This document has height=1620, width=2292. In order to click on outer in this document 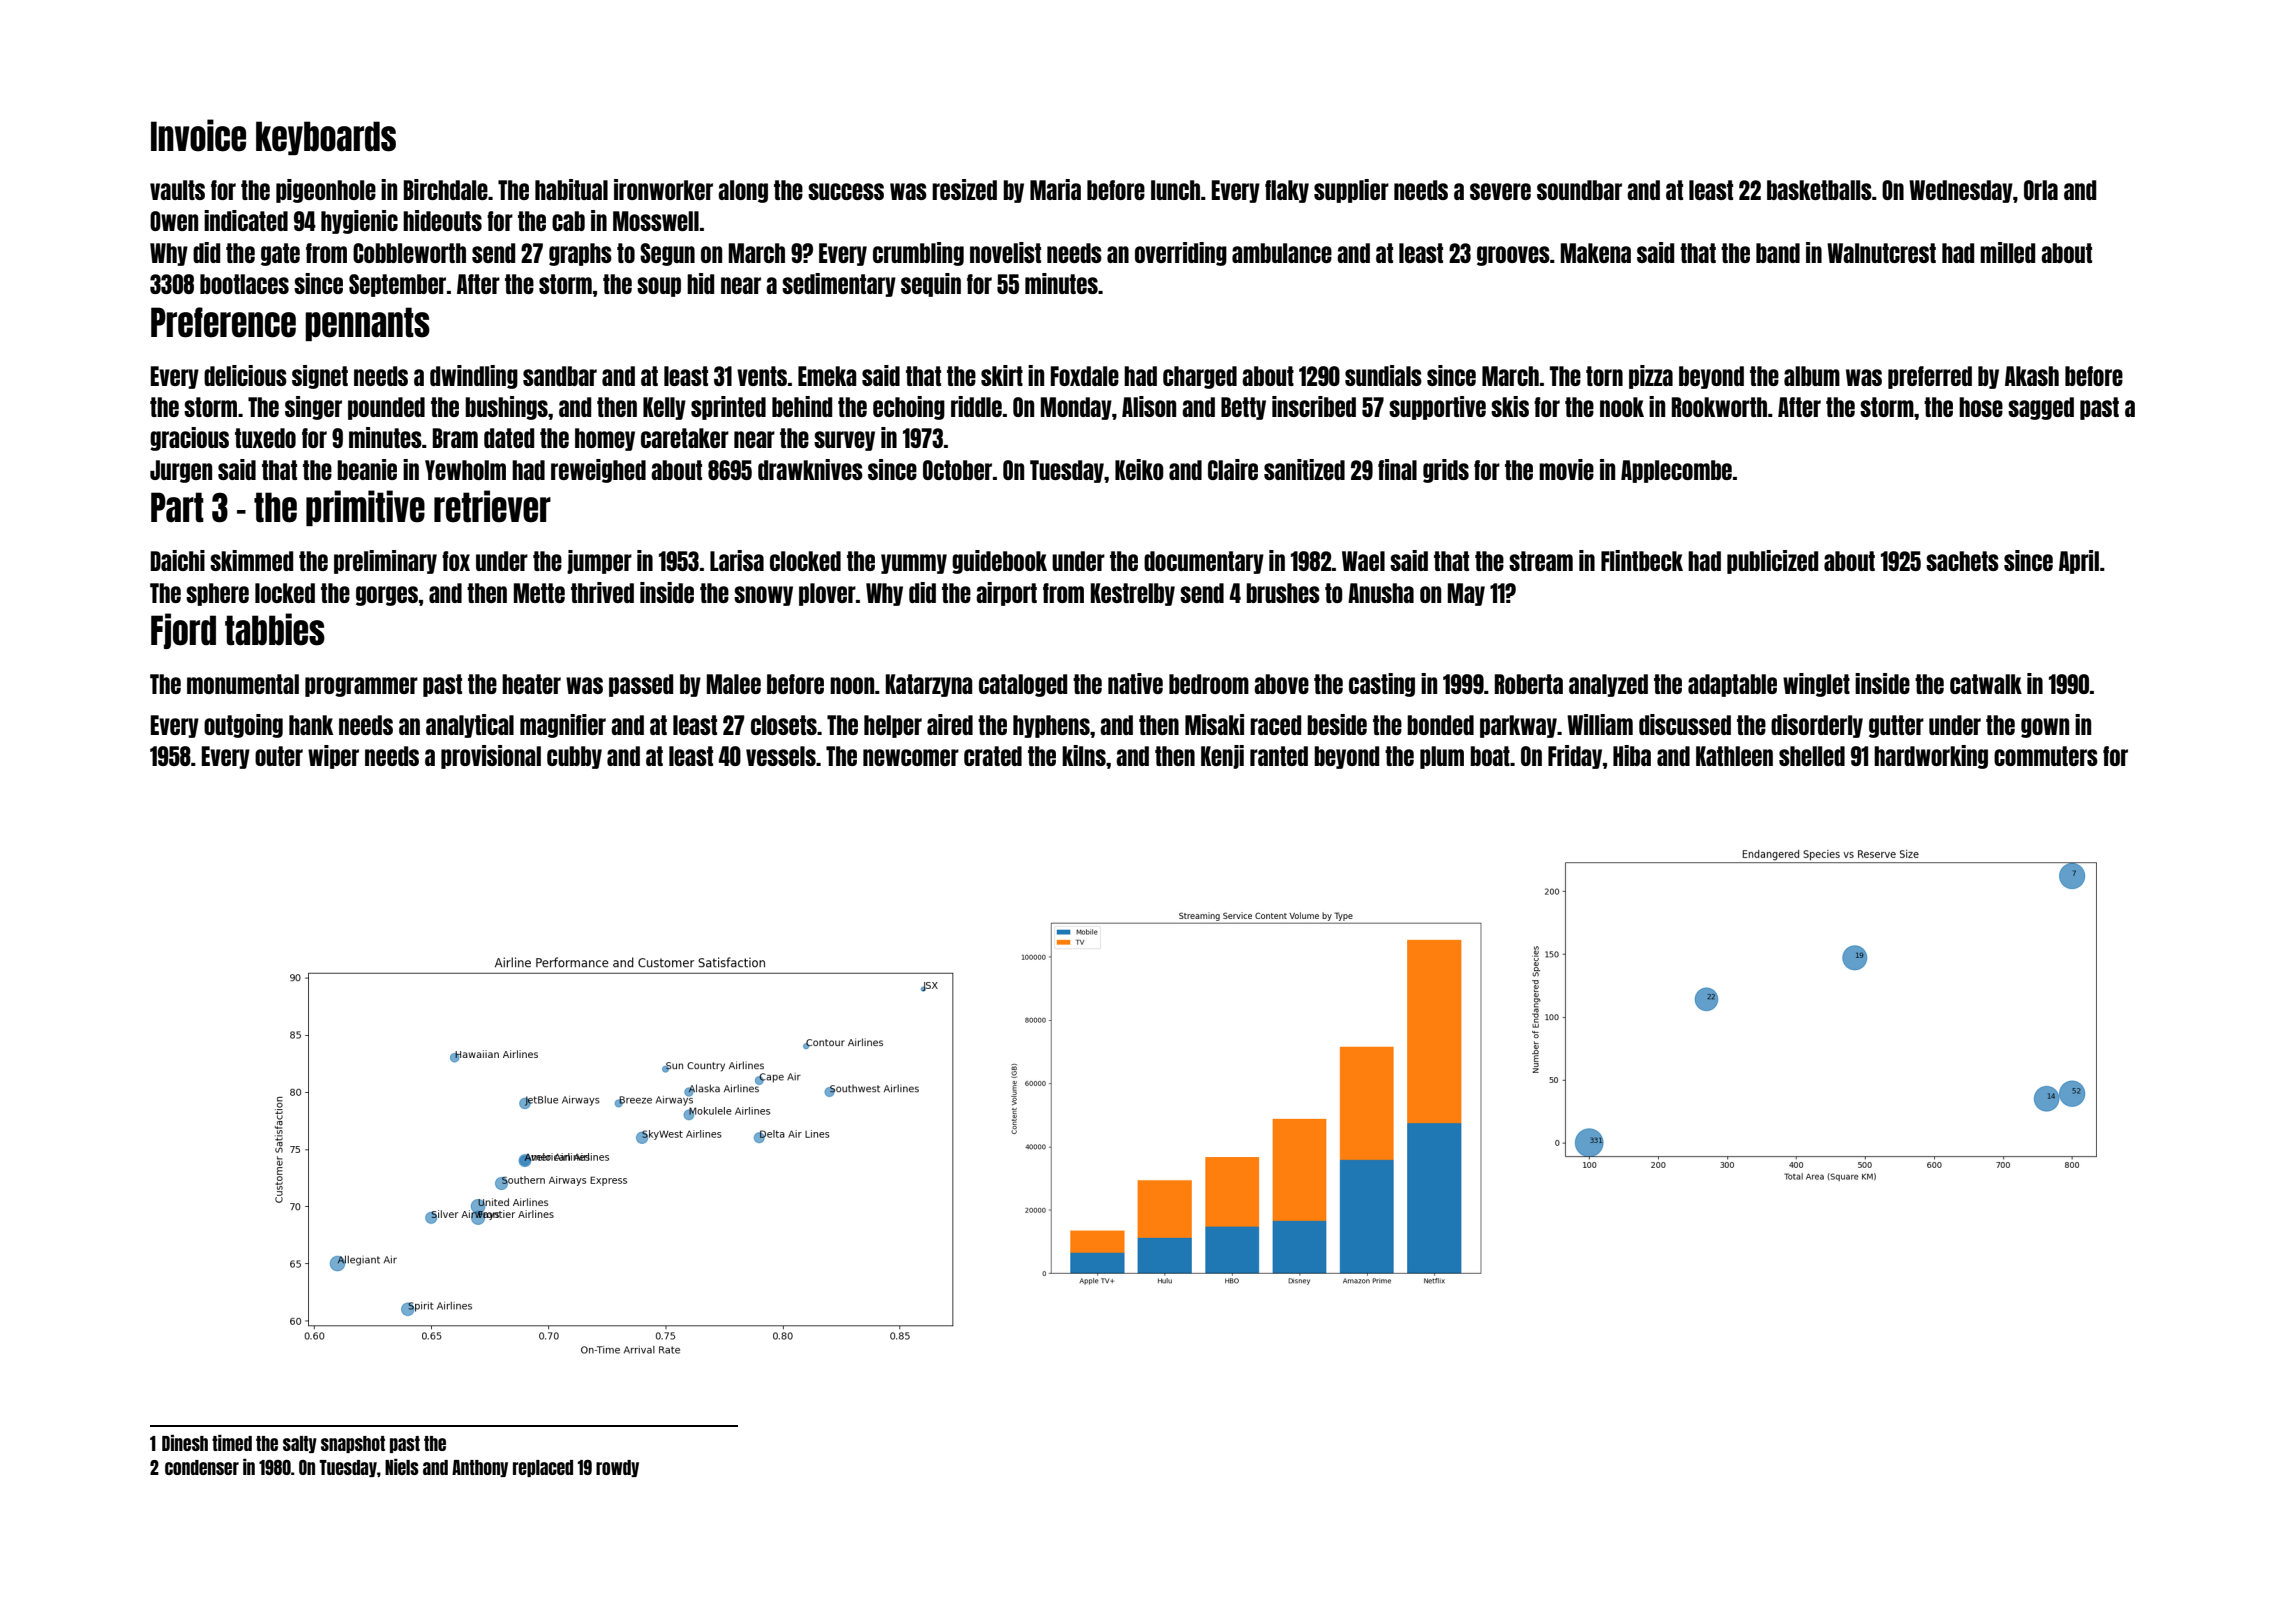, I will do `click(279, 756)`.
